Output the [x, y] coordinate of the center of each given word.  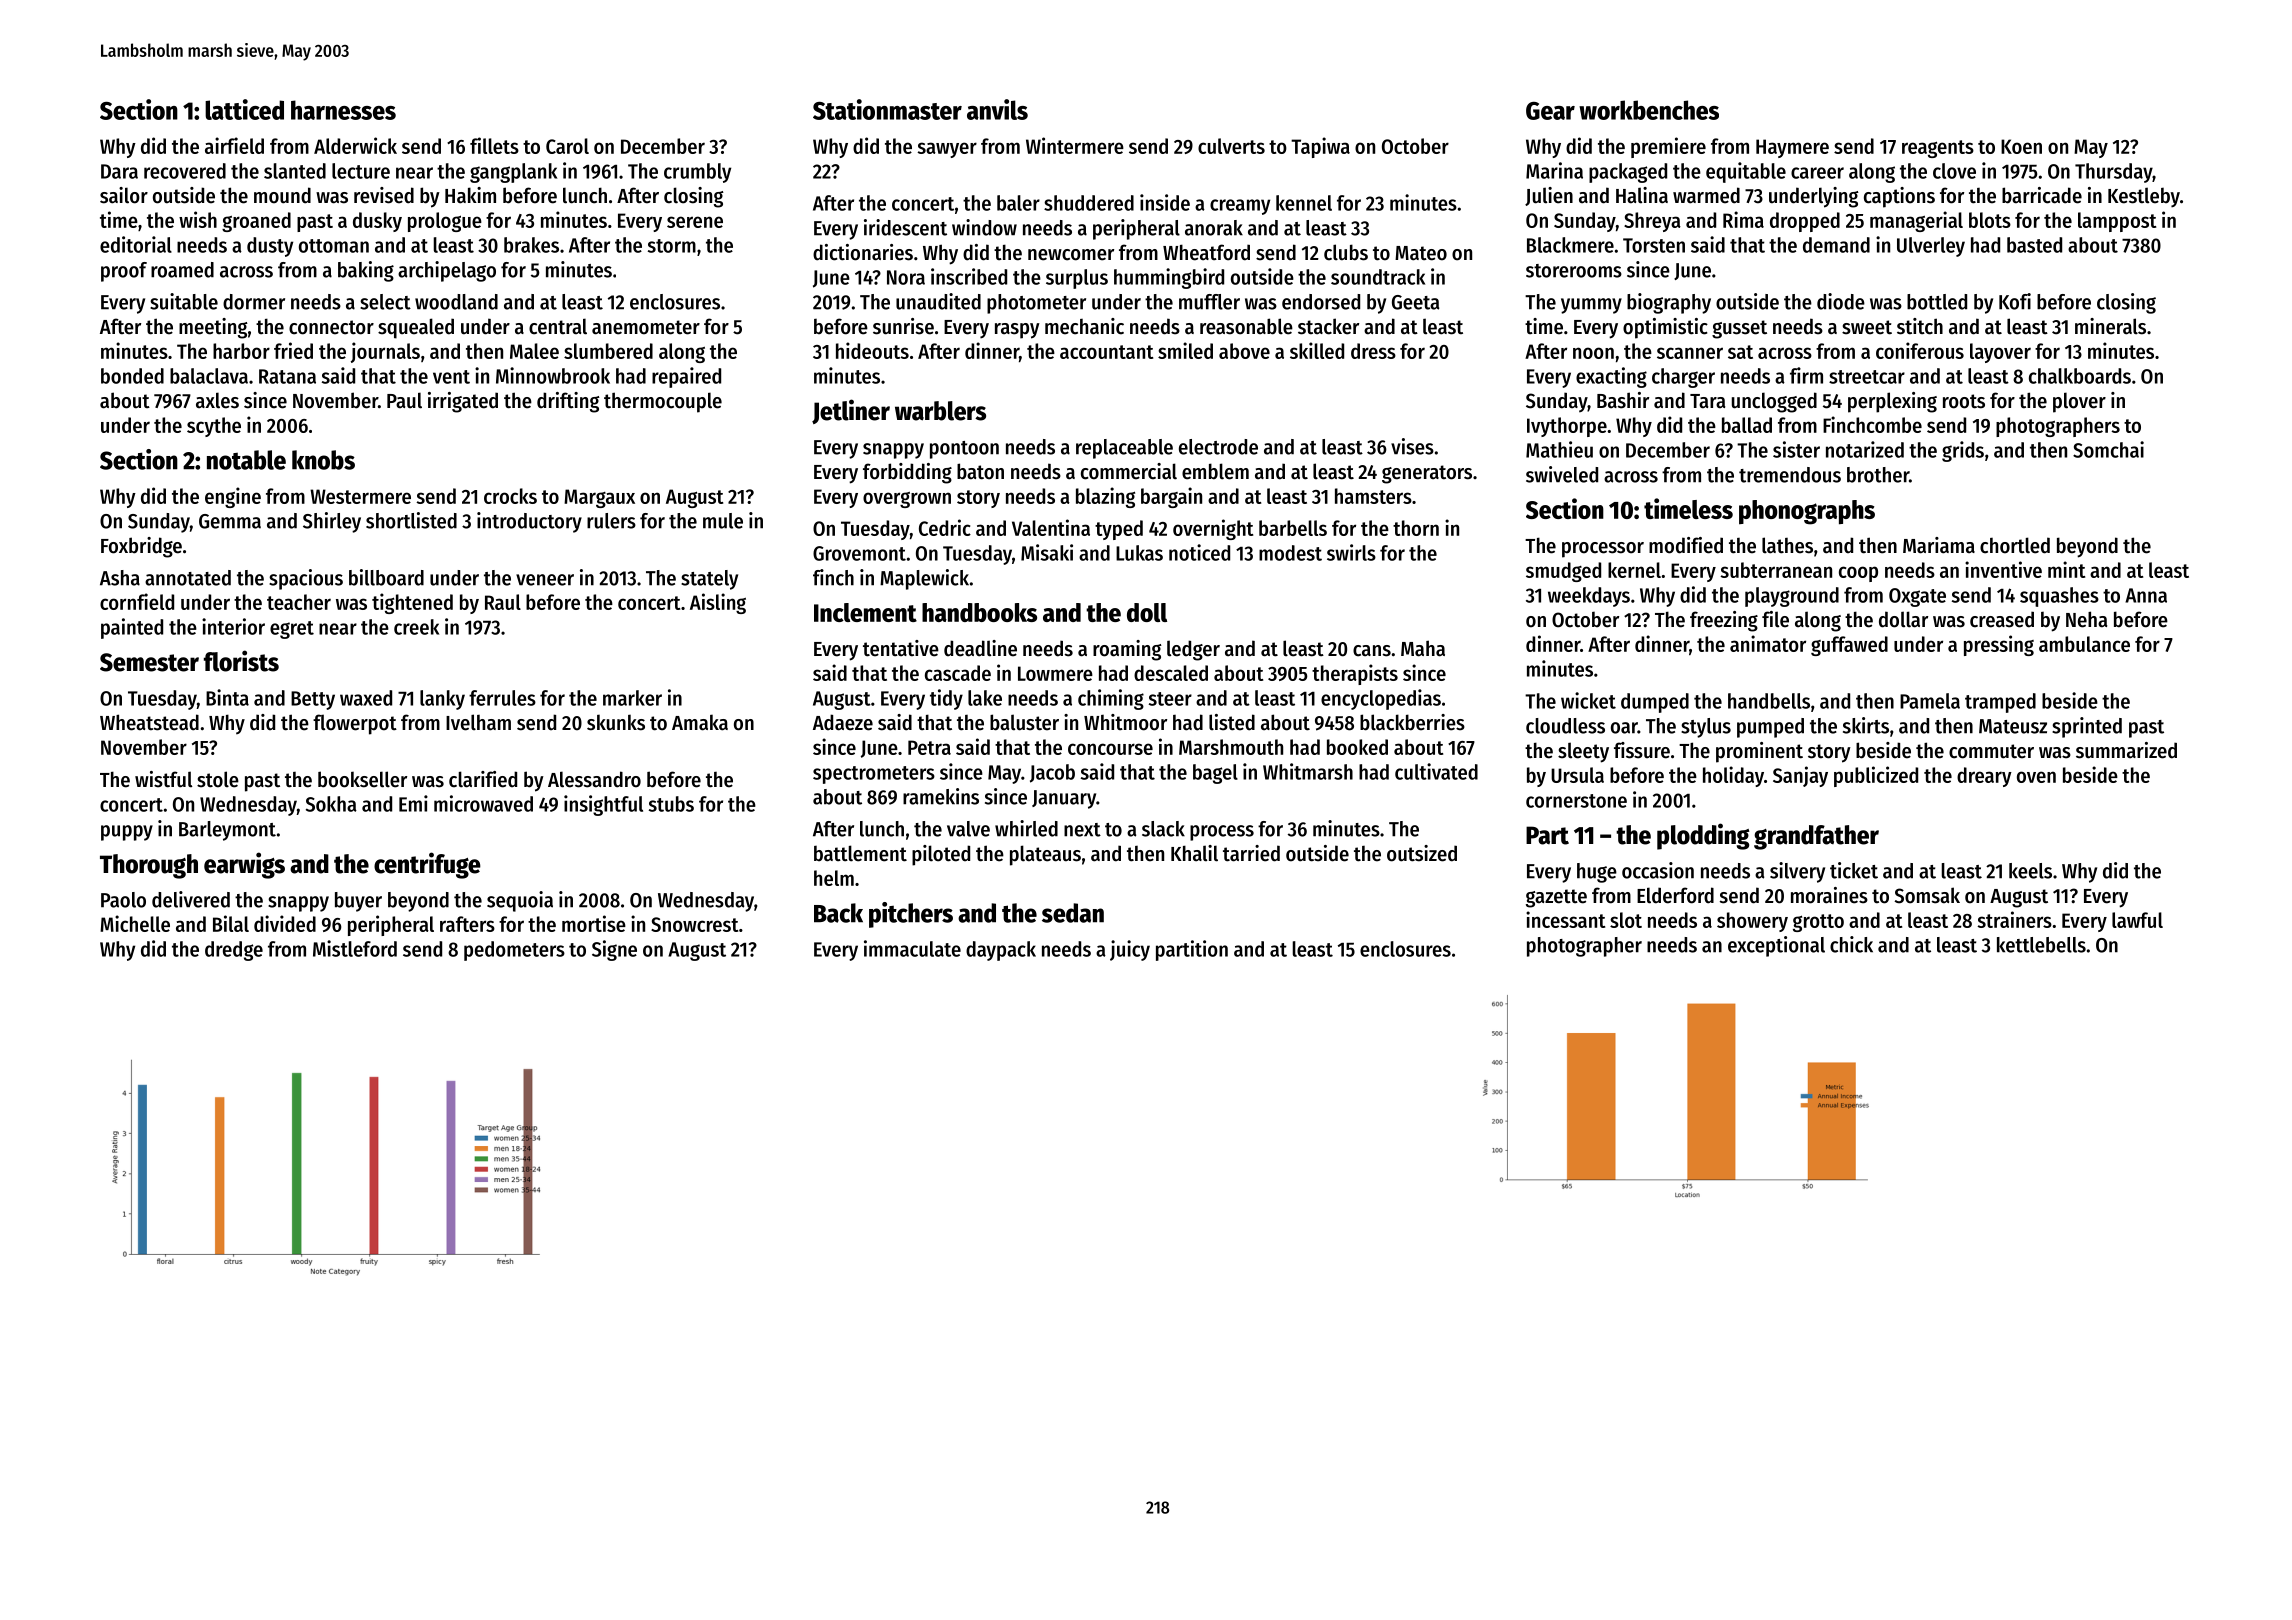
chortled [2015, 545]
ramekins [941, 796]
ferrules [502, 698]
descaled [1171, 673]
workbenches [1649, 110]
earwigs [244, 865]
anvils [997, 109]
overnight [1213, 529]
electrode [1218, 447]
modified [1686, 545]
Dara [119, 171]
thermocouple [663, 402]
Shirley [332, 522]
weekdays [1589, 597]
